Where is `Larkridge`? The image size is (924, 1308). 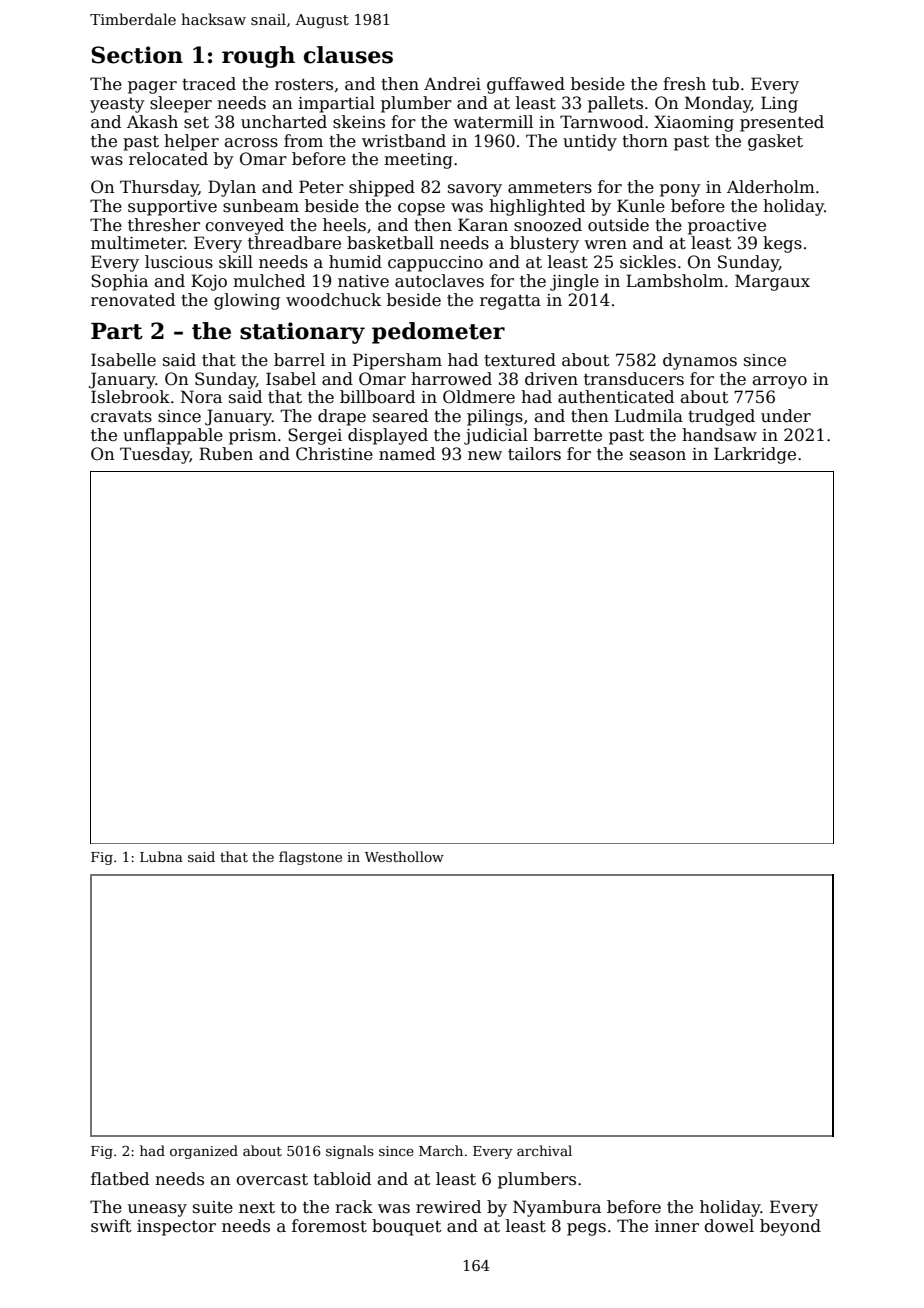
Larkridge is located at coordinates (755, 455).
